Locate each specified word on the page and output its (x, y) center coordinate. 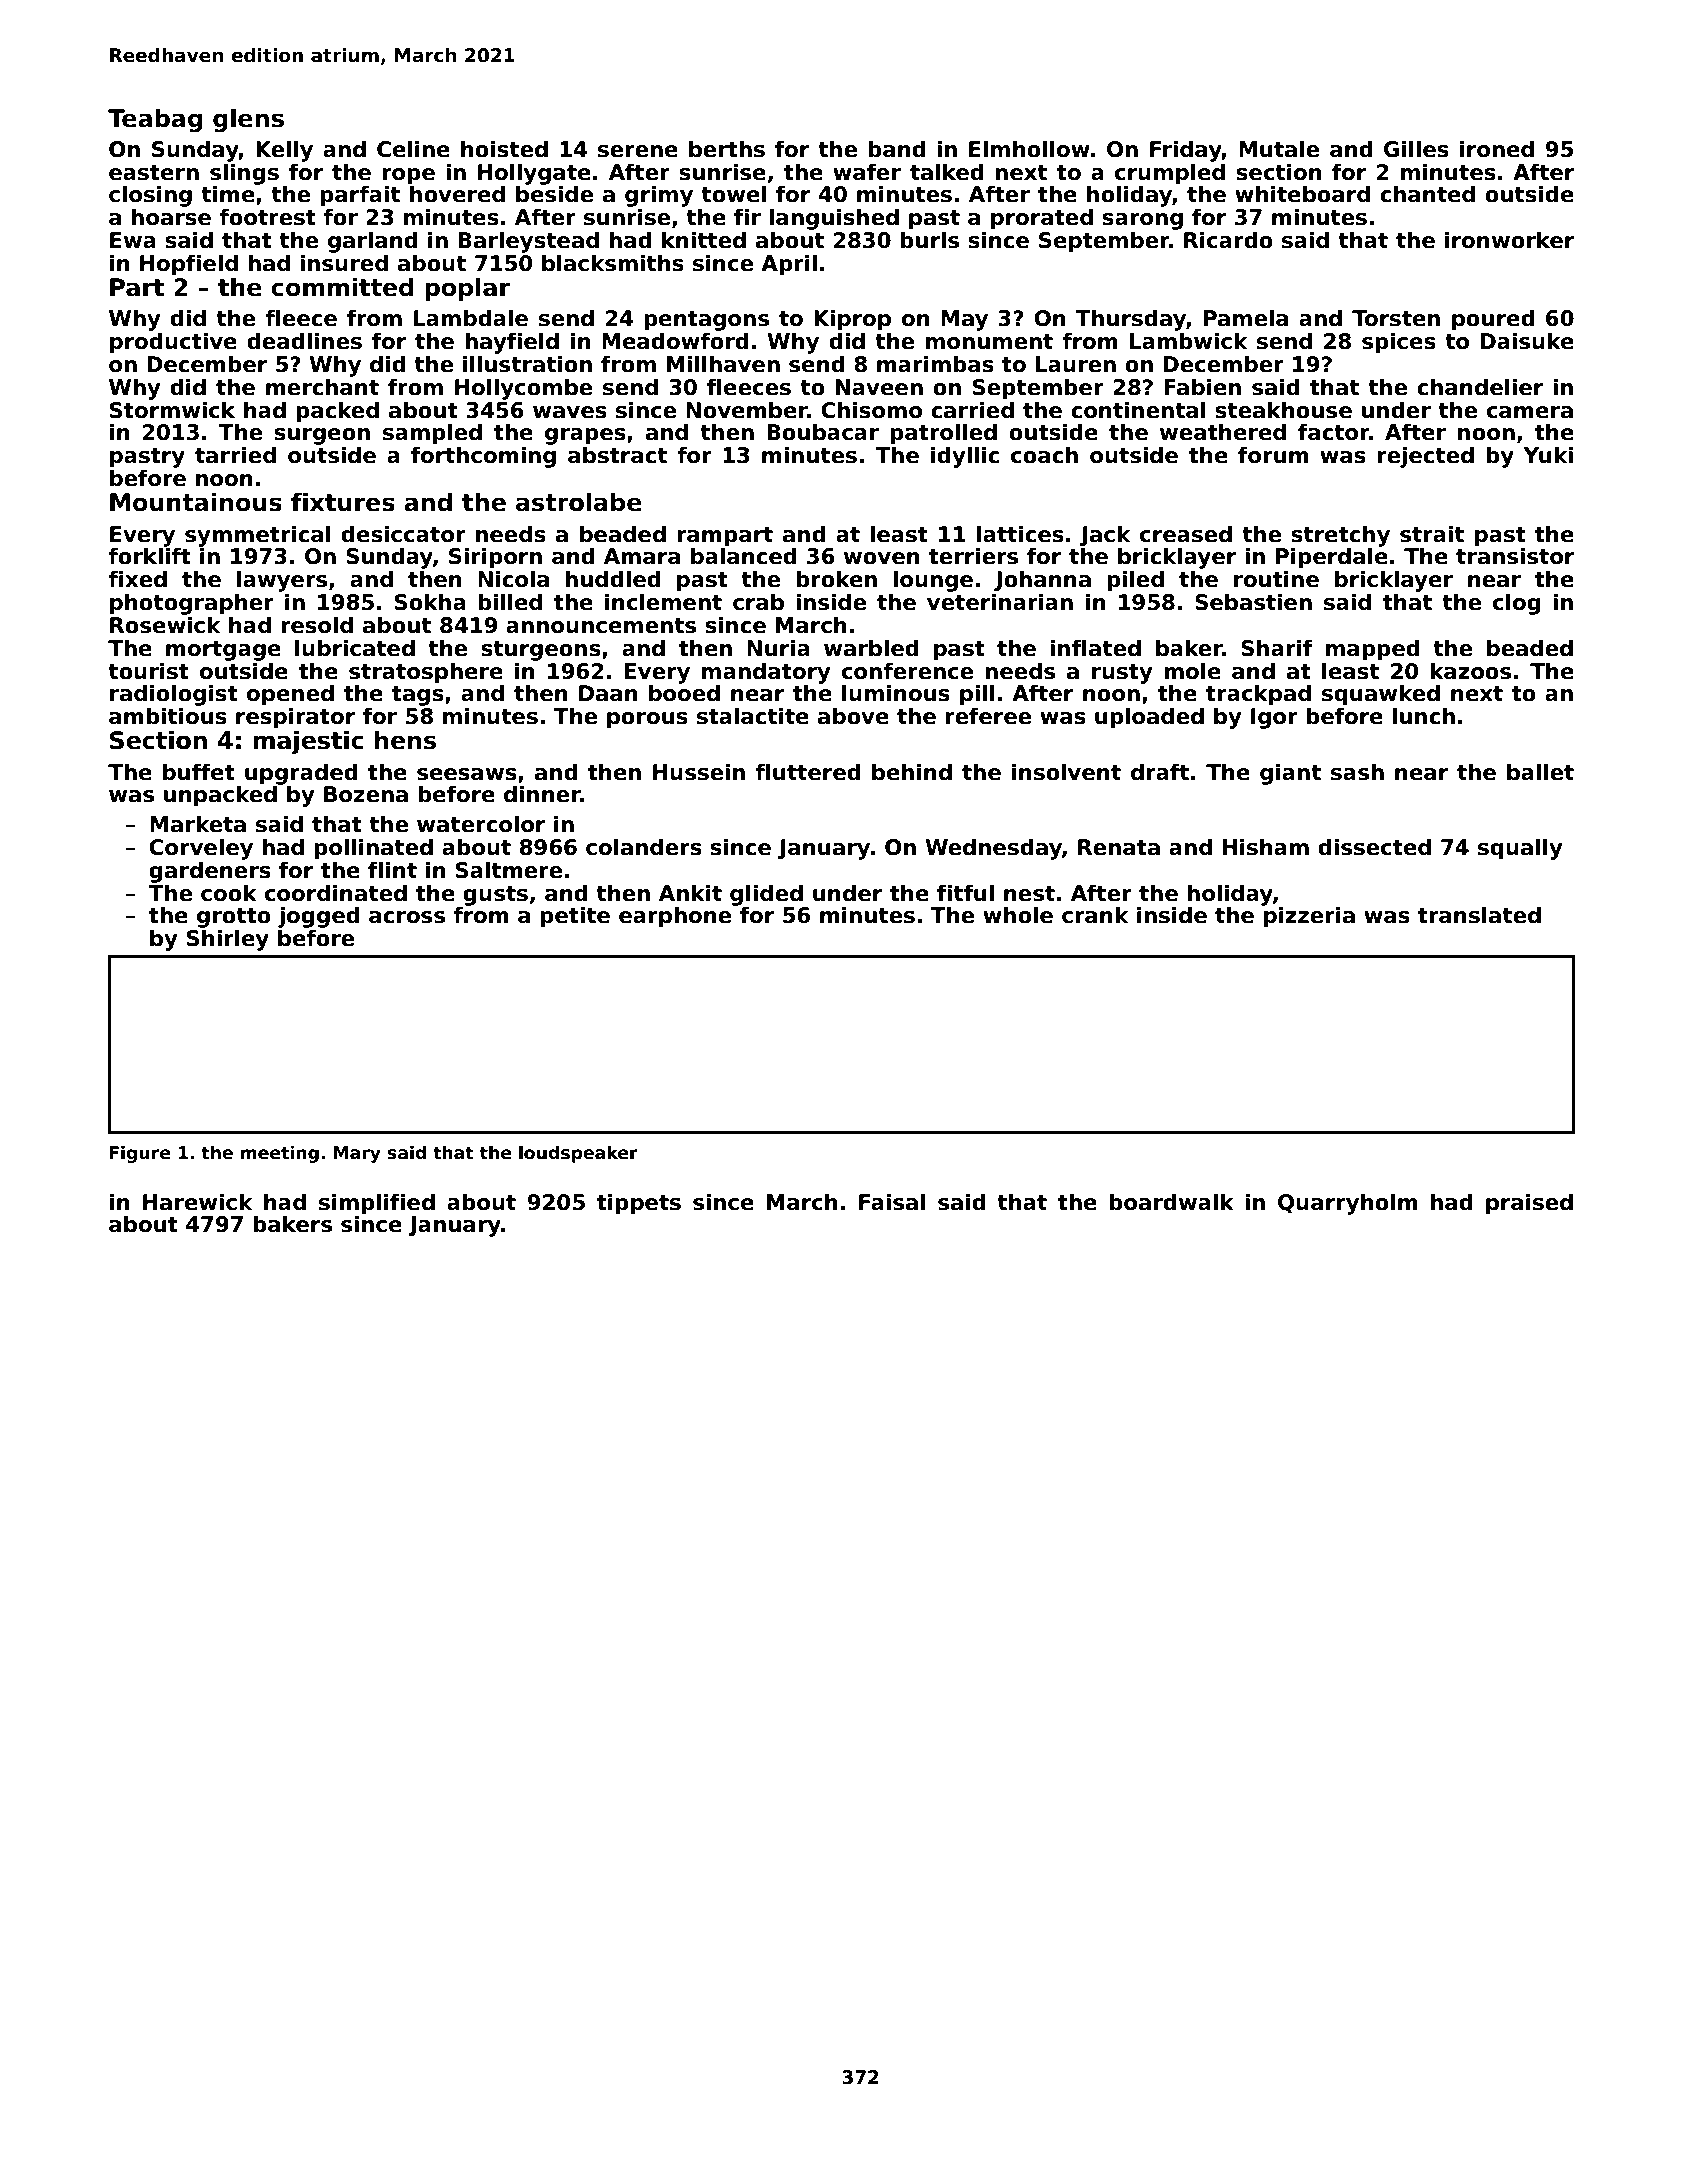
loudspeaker (578, 1154)
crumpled (1170, 174)
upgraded (301, 774)
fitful (965, 893)
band (896, 149)
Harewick (197, 1202)
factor (1333, 432)
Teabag (155, 120)
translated (1479, 915)
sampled (432, 434)
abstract (617, 455)
